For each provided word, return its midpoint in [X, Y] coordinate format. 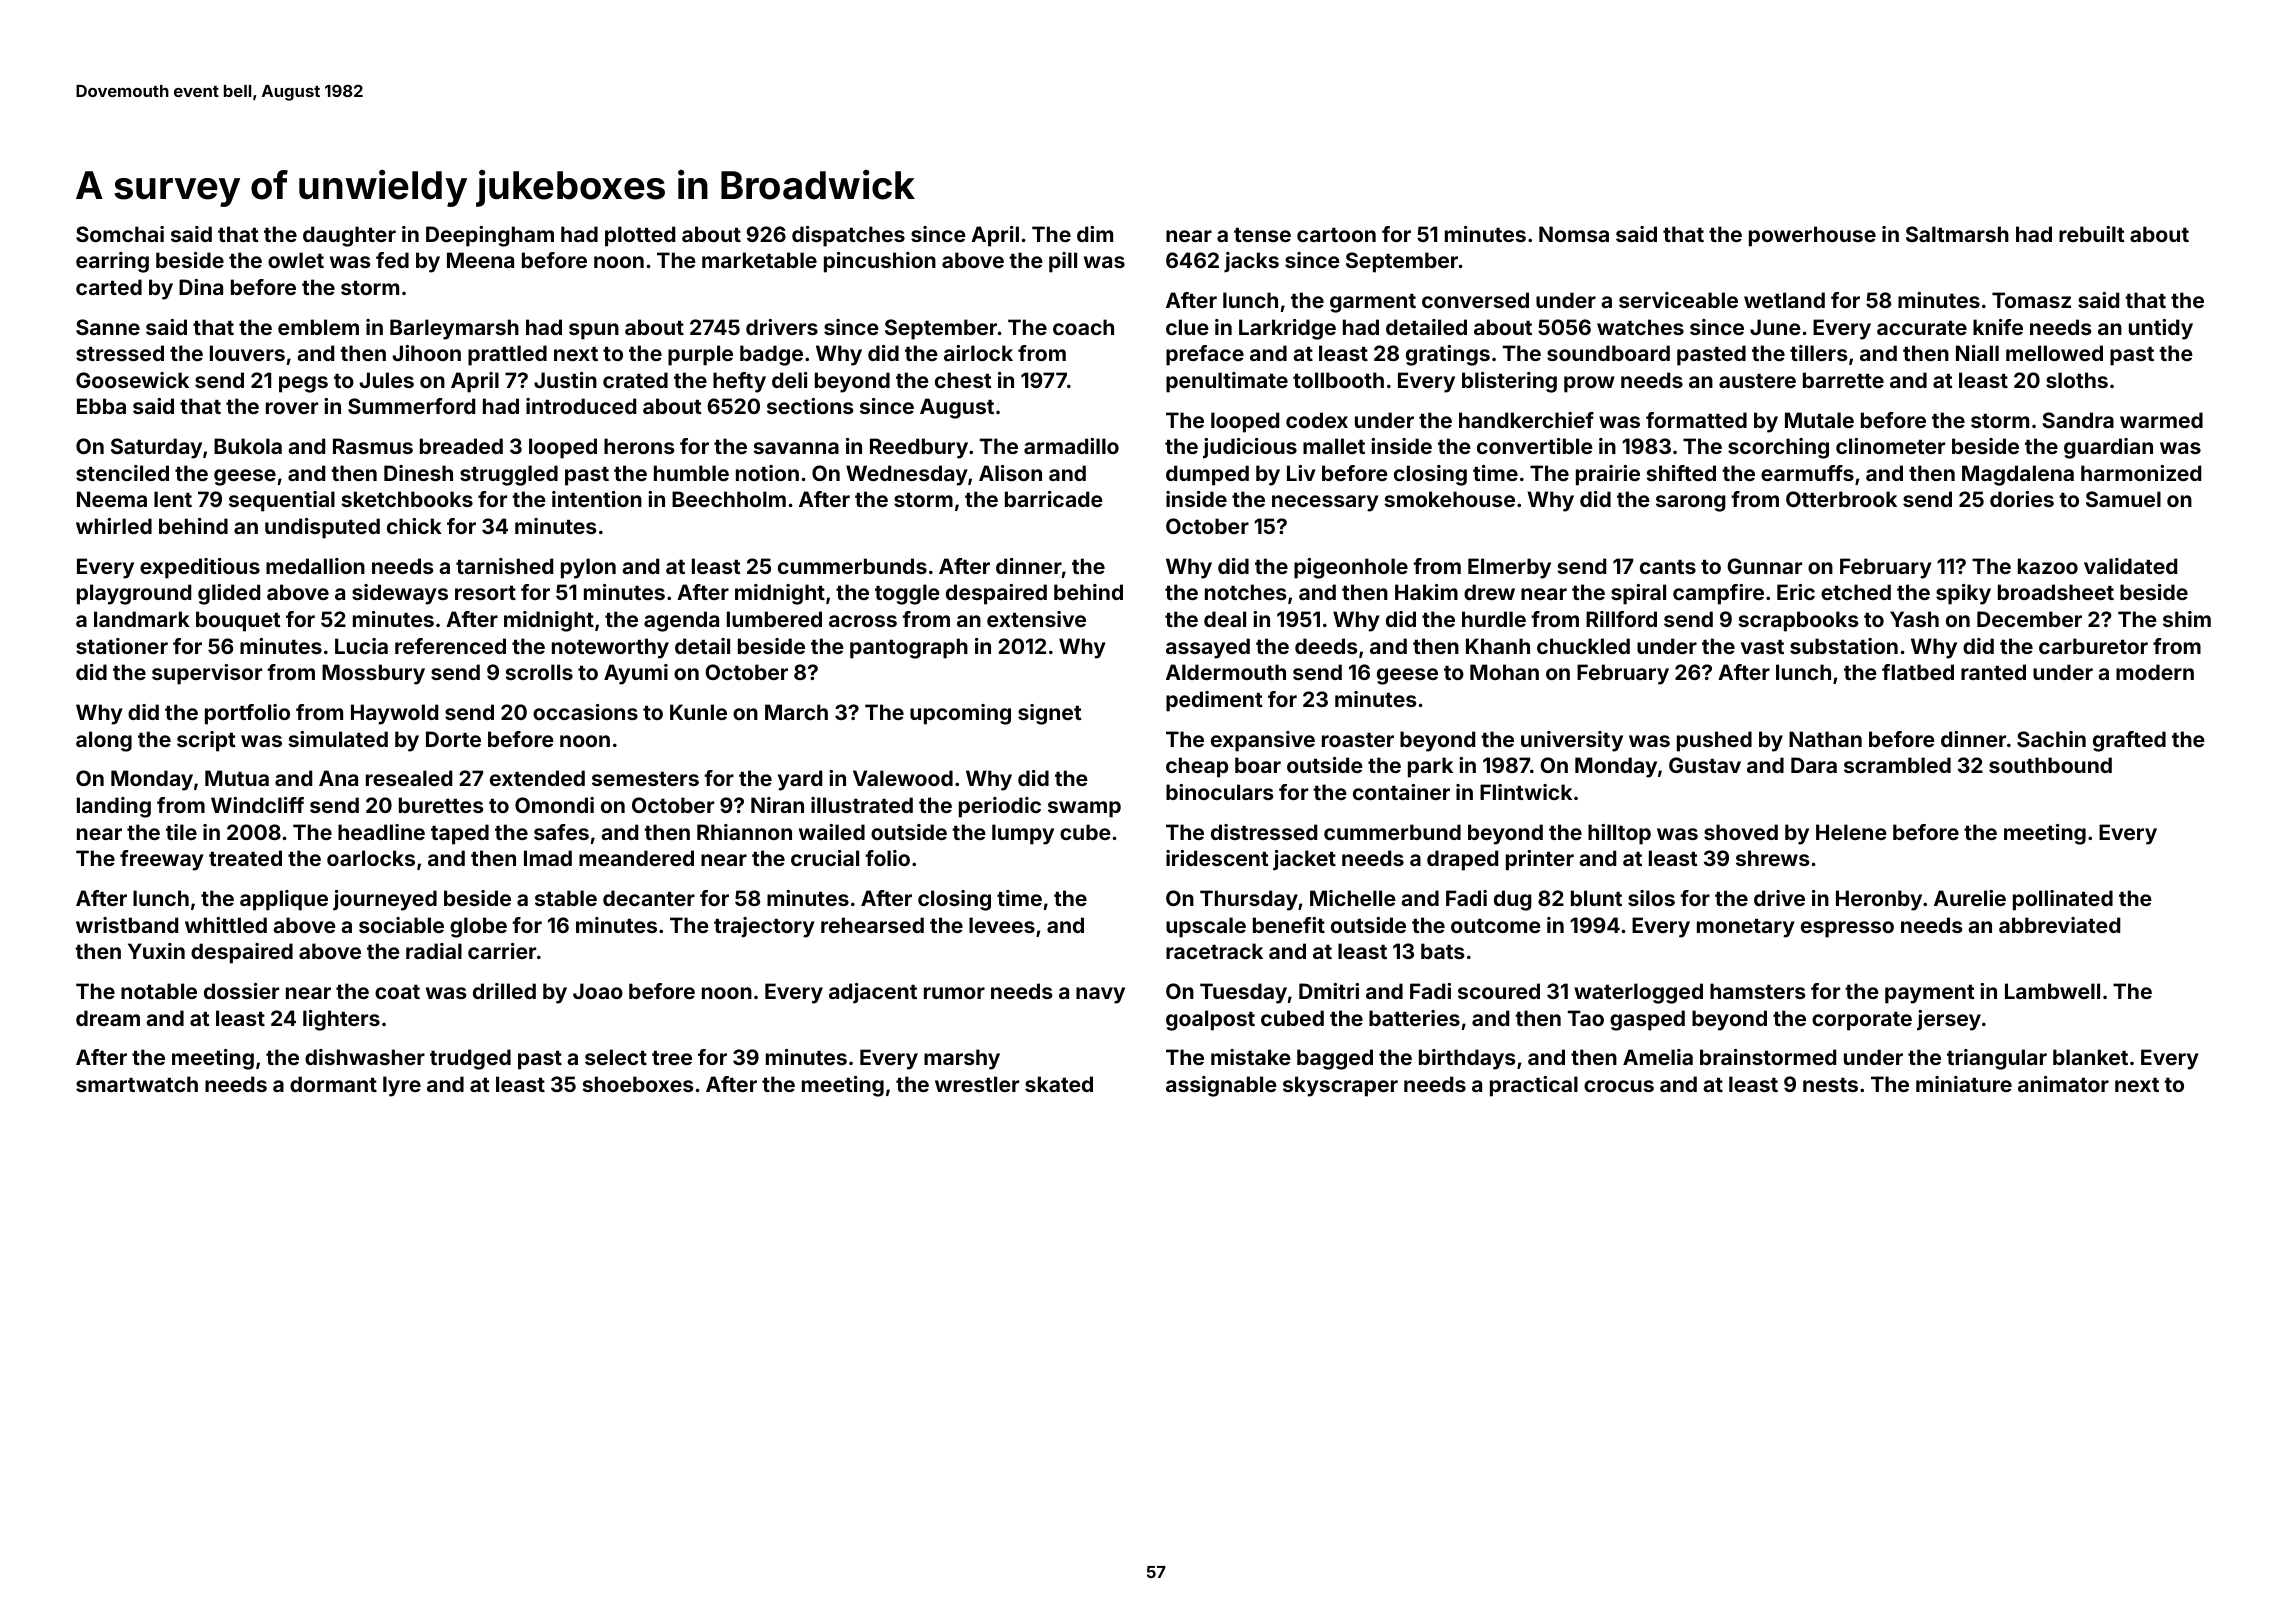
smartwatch [137, 1084]
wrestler [977, 1084]
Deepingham [490, 236]
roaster [1358, 739]
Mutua [237, 778]
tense [1262, 234]
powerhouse [1812, 236]
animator [2063, 1084]
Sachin [2051, 739]
